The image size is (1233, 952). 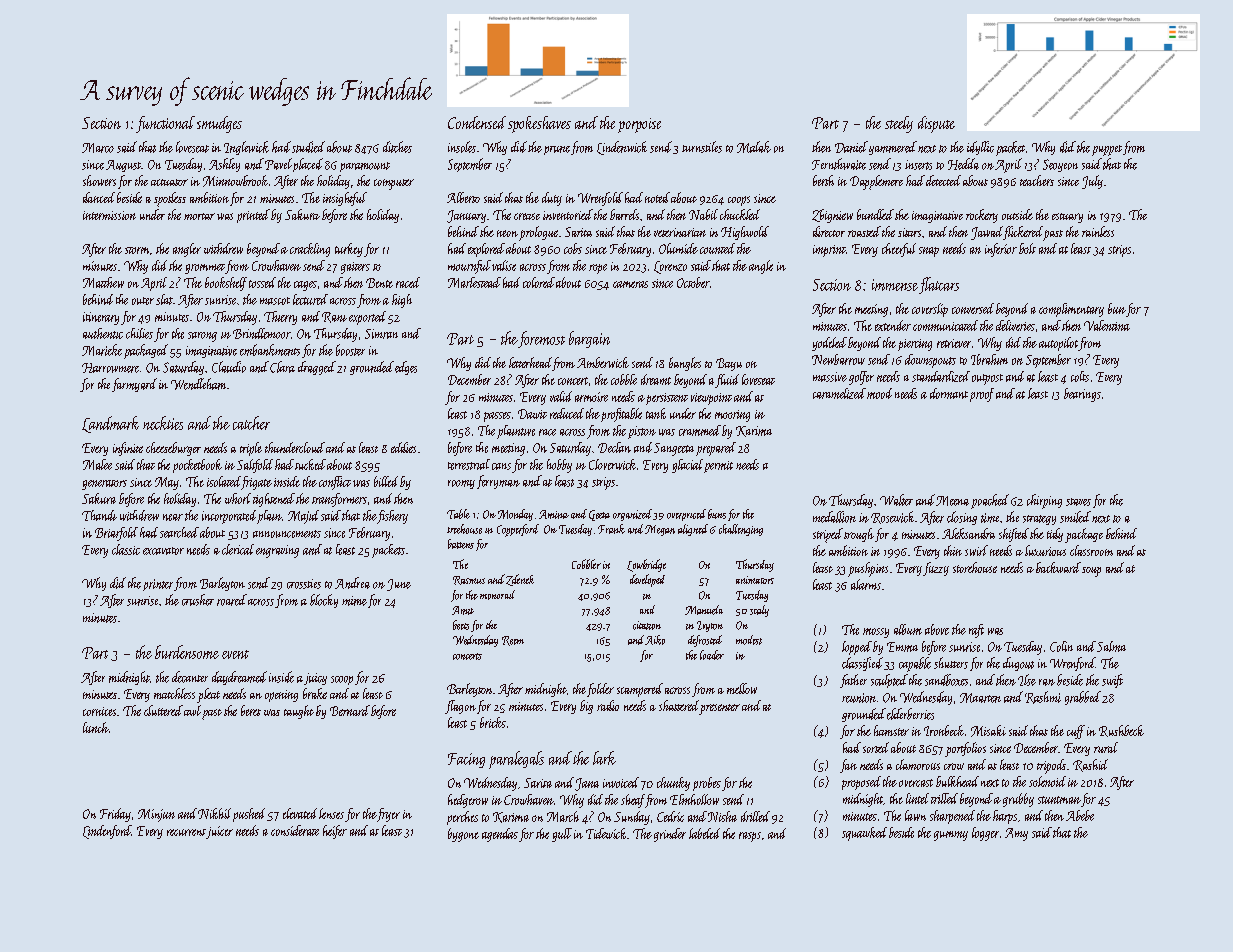 What do you see at coordinates (1107, 150) in the screenshot?
I see `puppet` at bounding box center [1107, 150].
